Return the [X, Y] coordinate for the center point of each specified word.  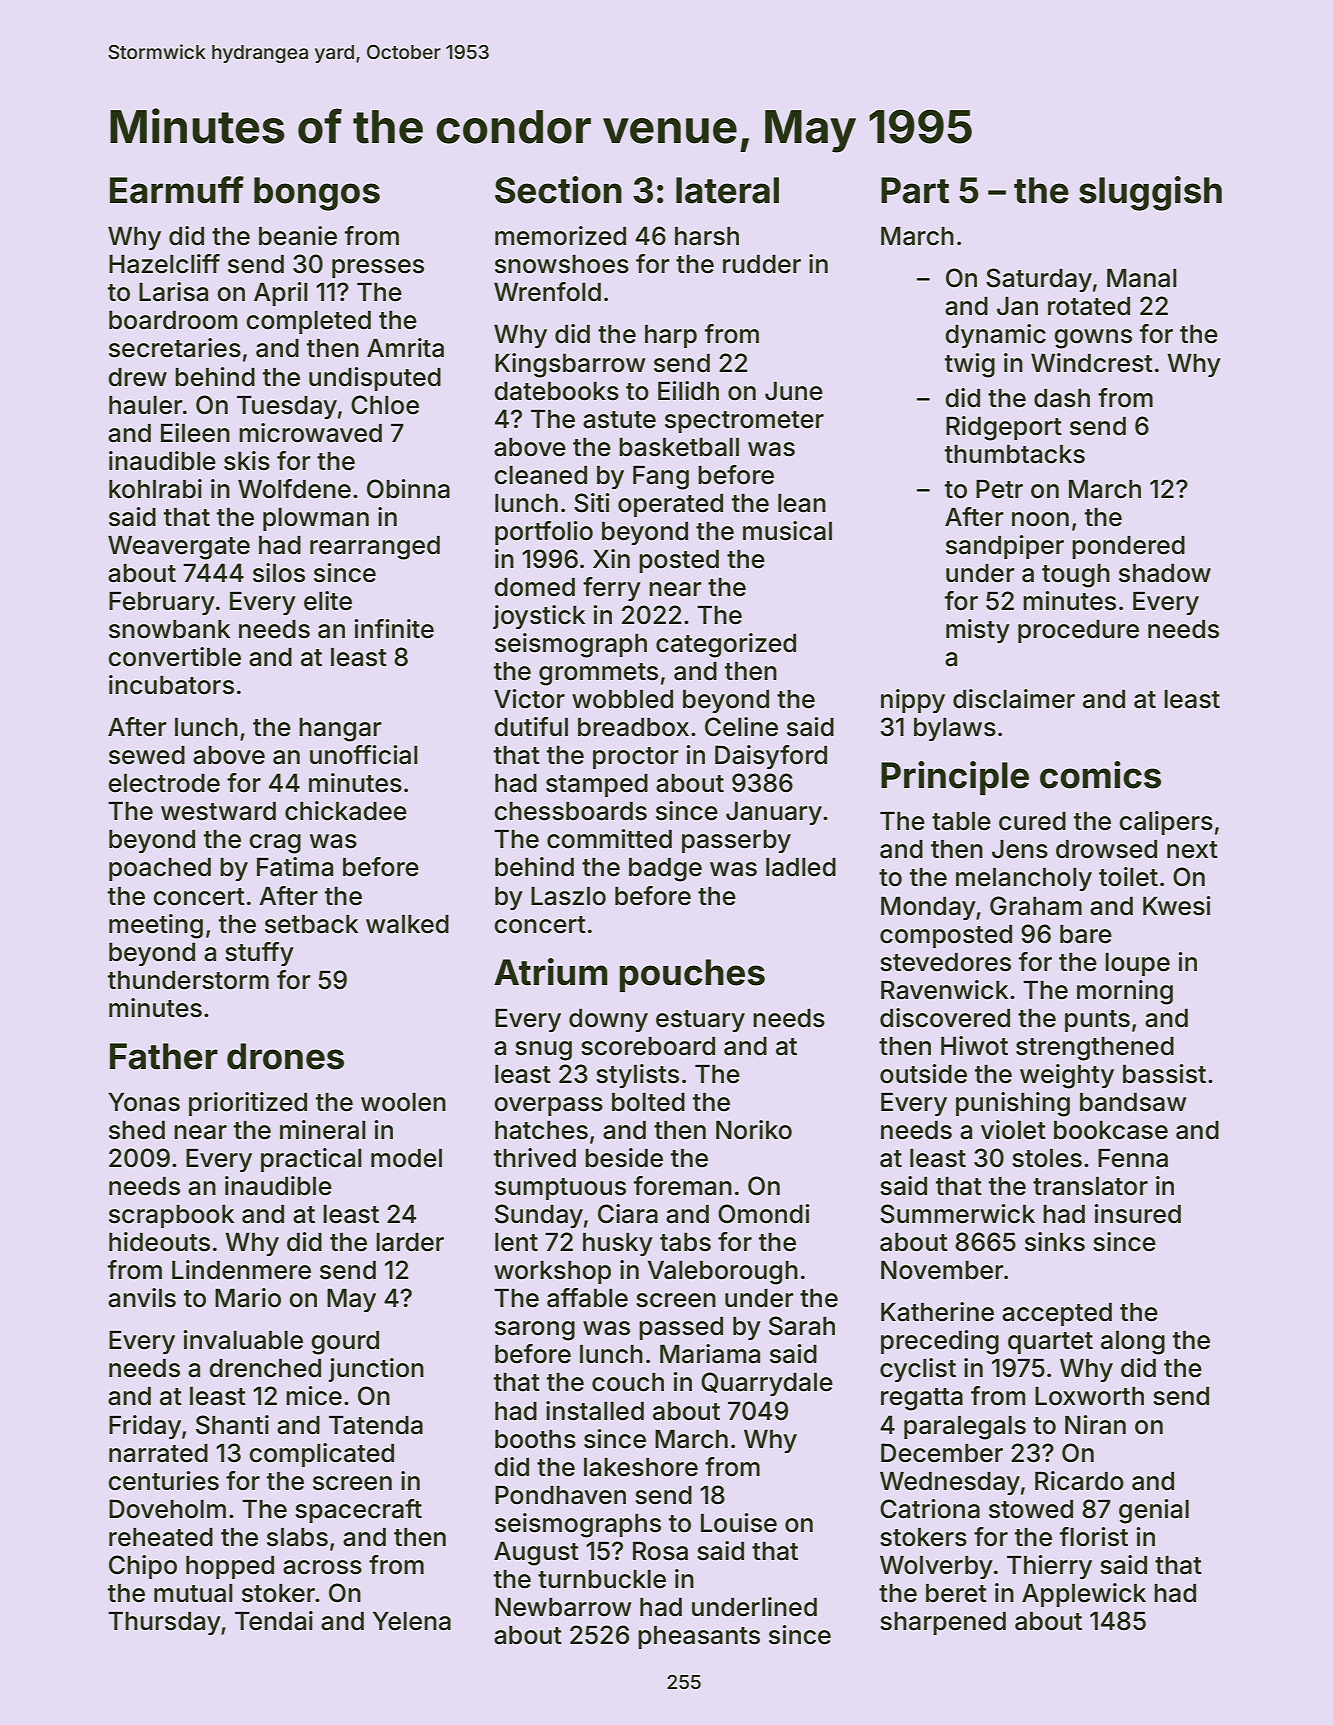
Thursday [164, 1623]
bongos [317, 194]
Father [164, 1056]
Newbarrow [563, 1607]
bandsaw [1133, 1102]
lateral [727, 190]
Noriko [754, 1130]
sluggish [1150, 193]
